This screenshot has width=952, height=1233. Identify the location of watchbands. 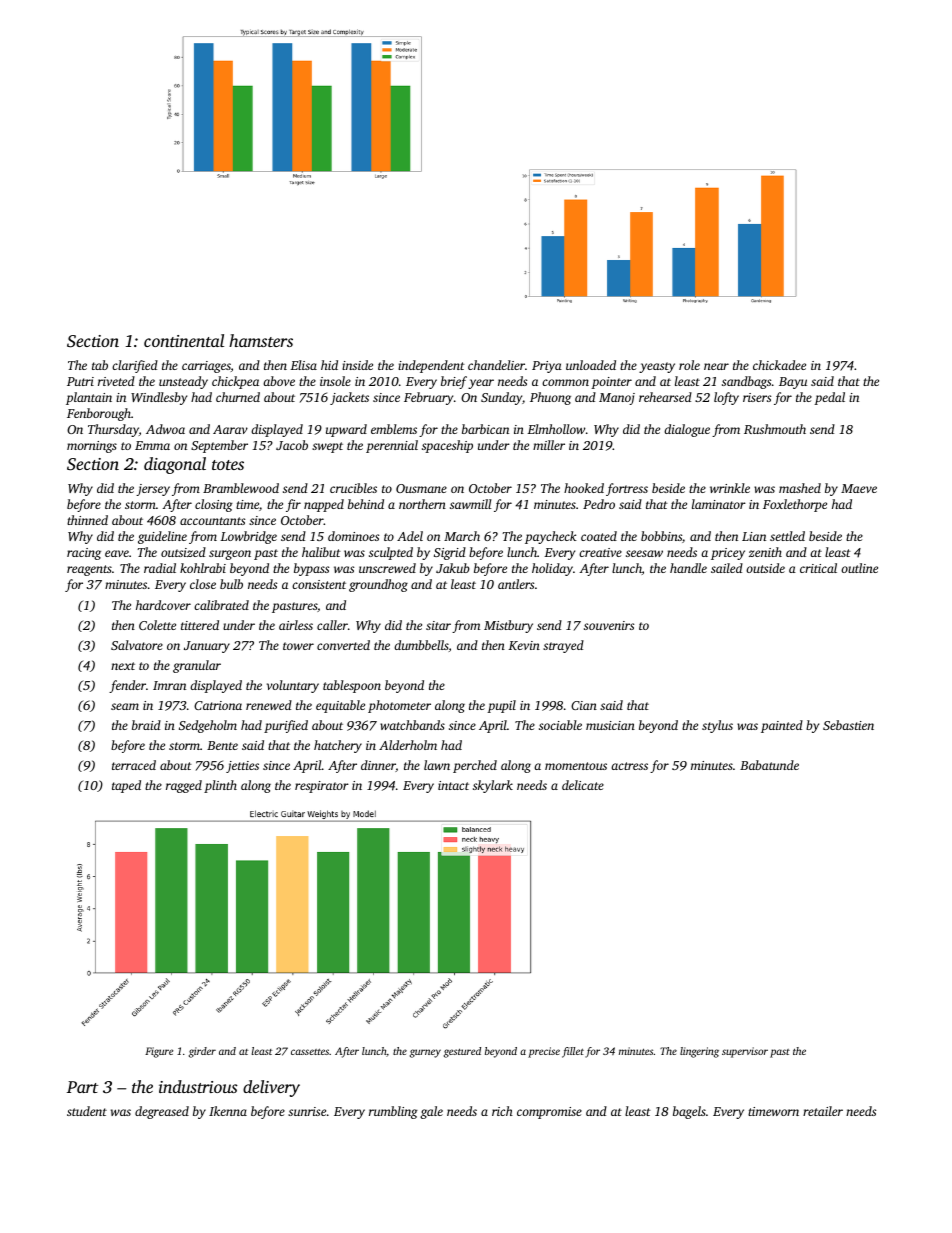
(412, 725).
